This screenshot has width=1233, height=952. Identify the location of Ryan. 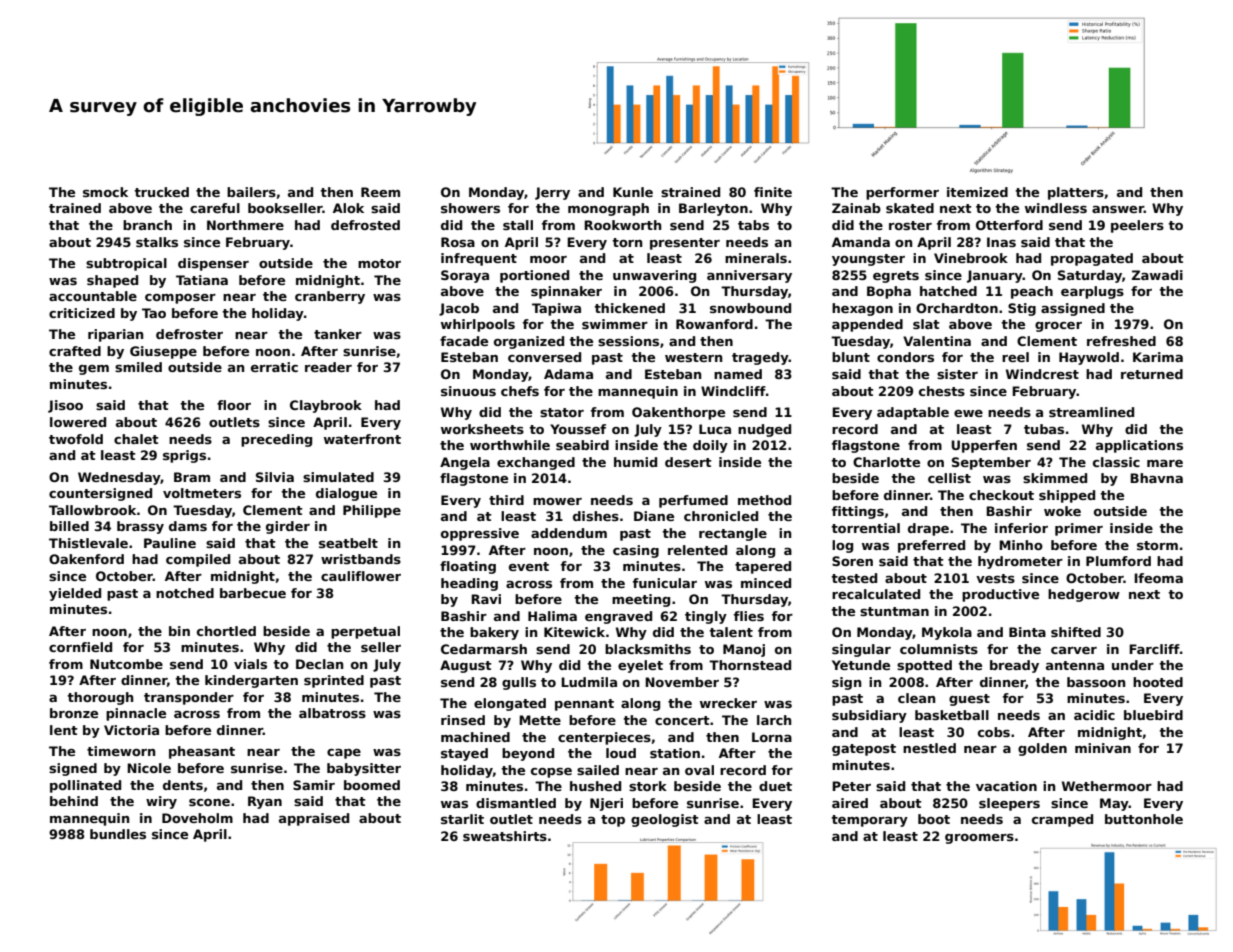
(265, 802).
